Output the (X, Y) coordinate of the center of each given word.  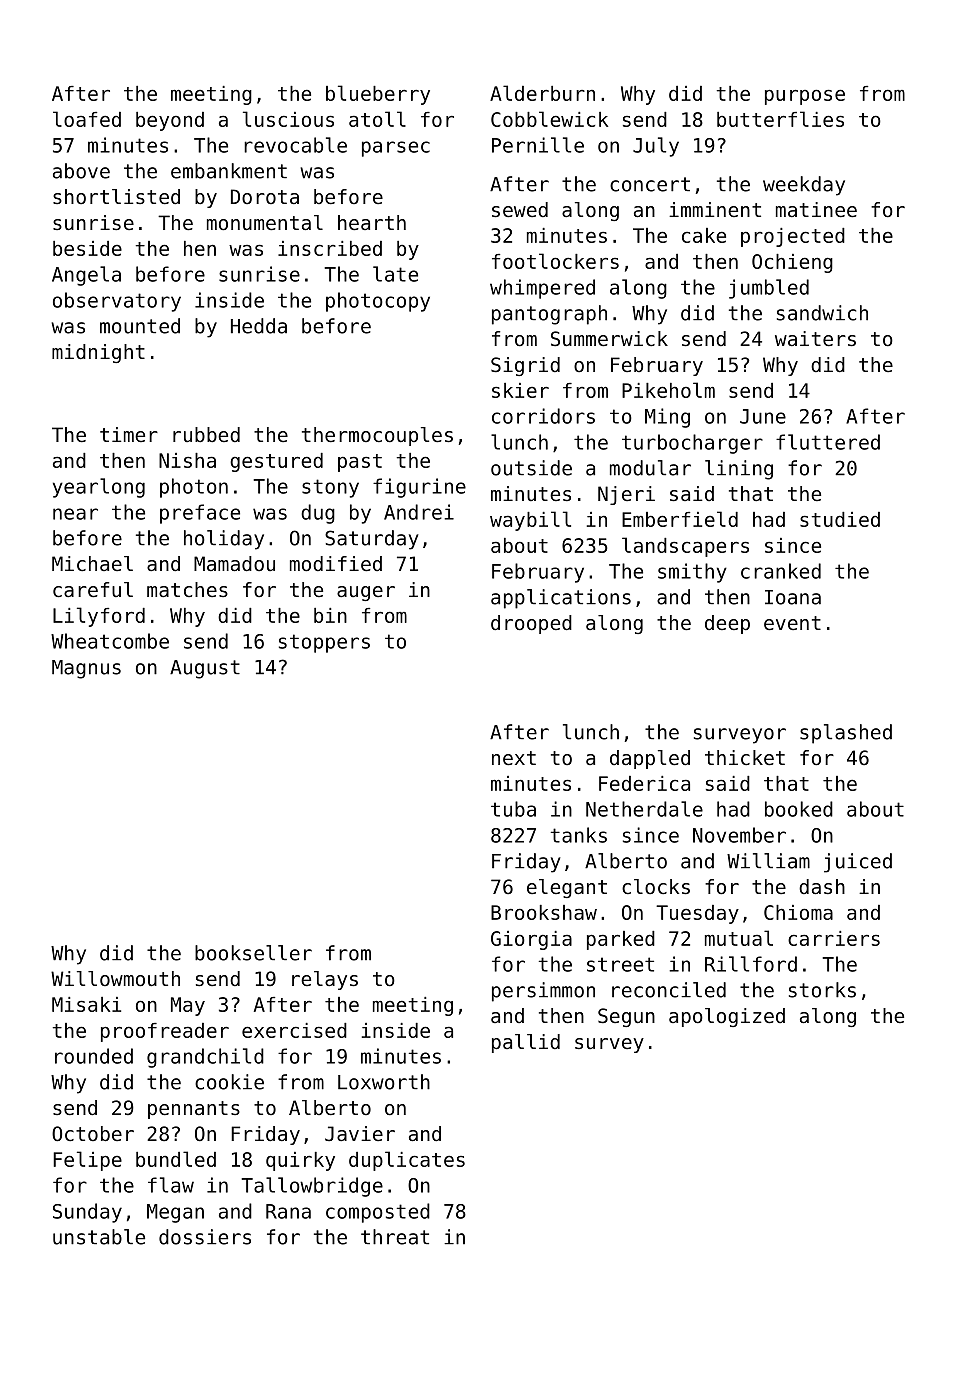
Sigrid (525, 366)
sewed (520, 210)
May (188, 1006)
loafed (87, 119)
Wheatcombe (110, 641)
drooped (531, 624)
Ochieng (792, 263)
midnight (98, 353)
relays (325, 980)
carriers (834, 938)
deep (727, 624)
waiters (815, 339)
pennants (194, 1110)
